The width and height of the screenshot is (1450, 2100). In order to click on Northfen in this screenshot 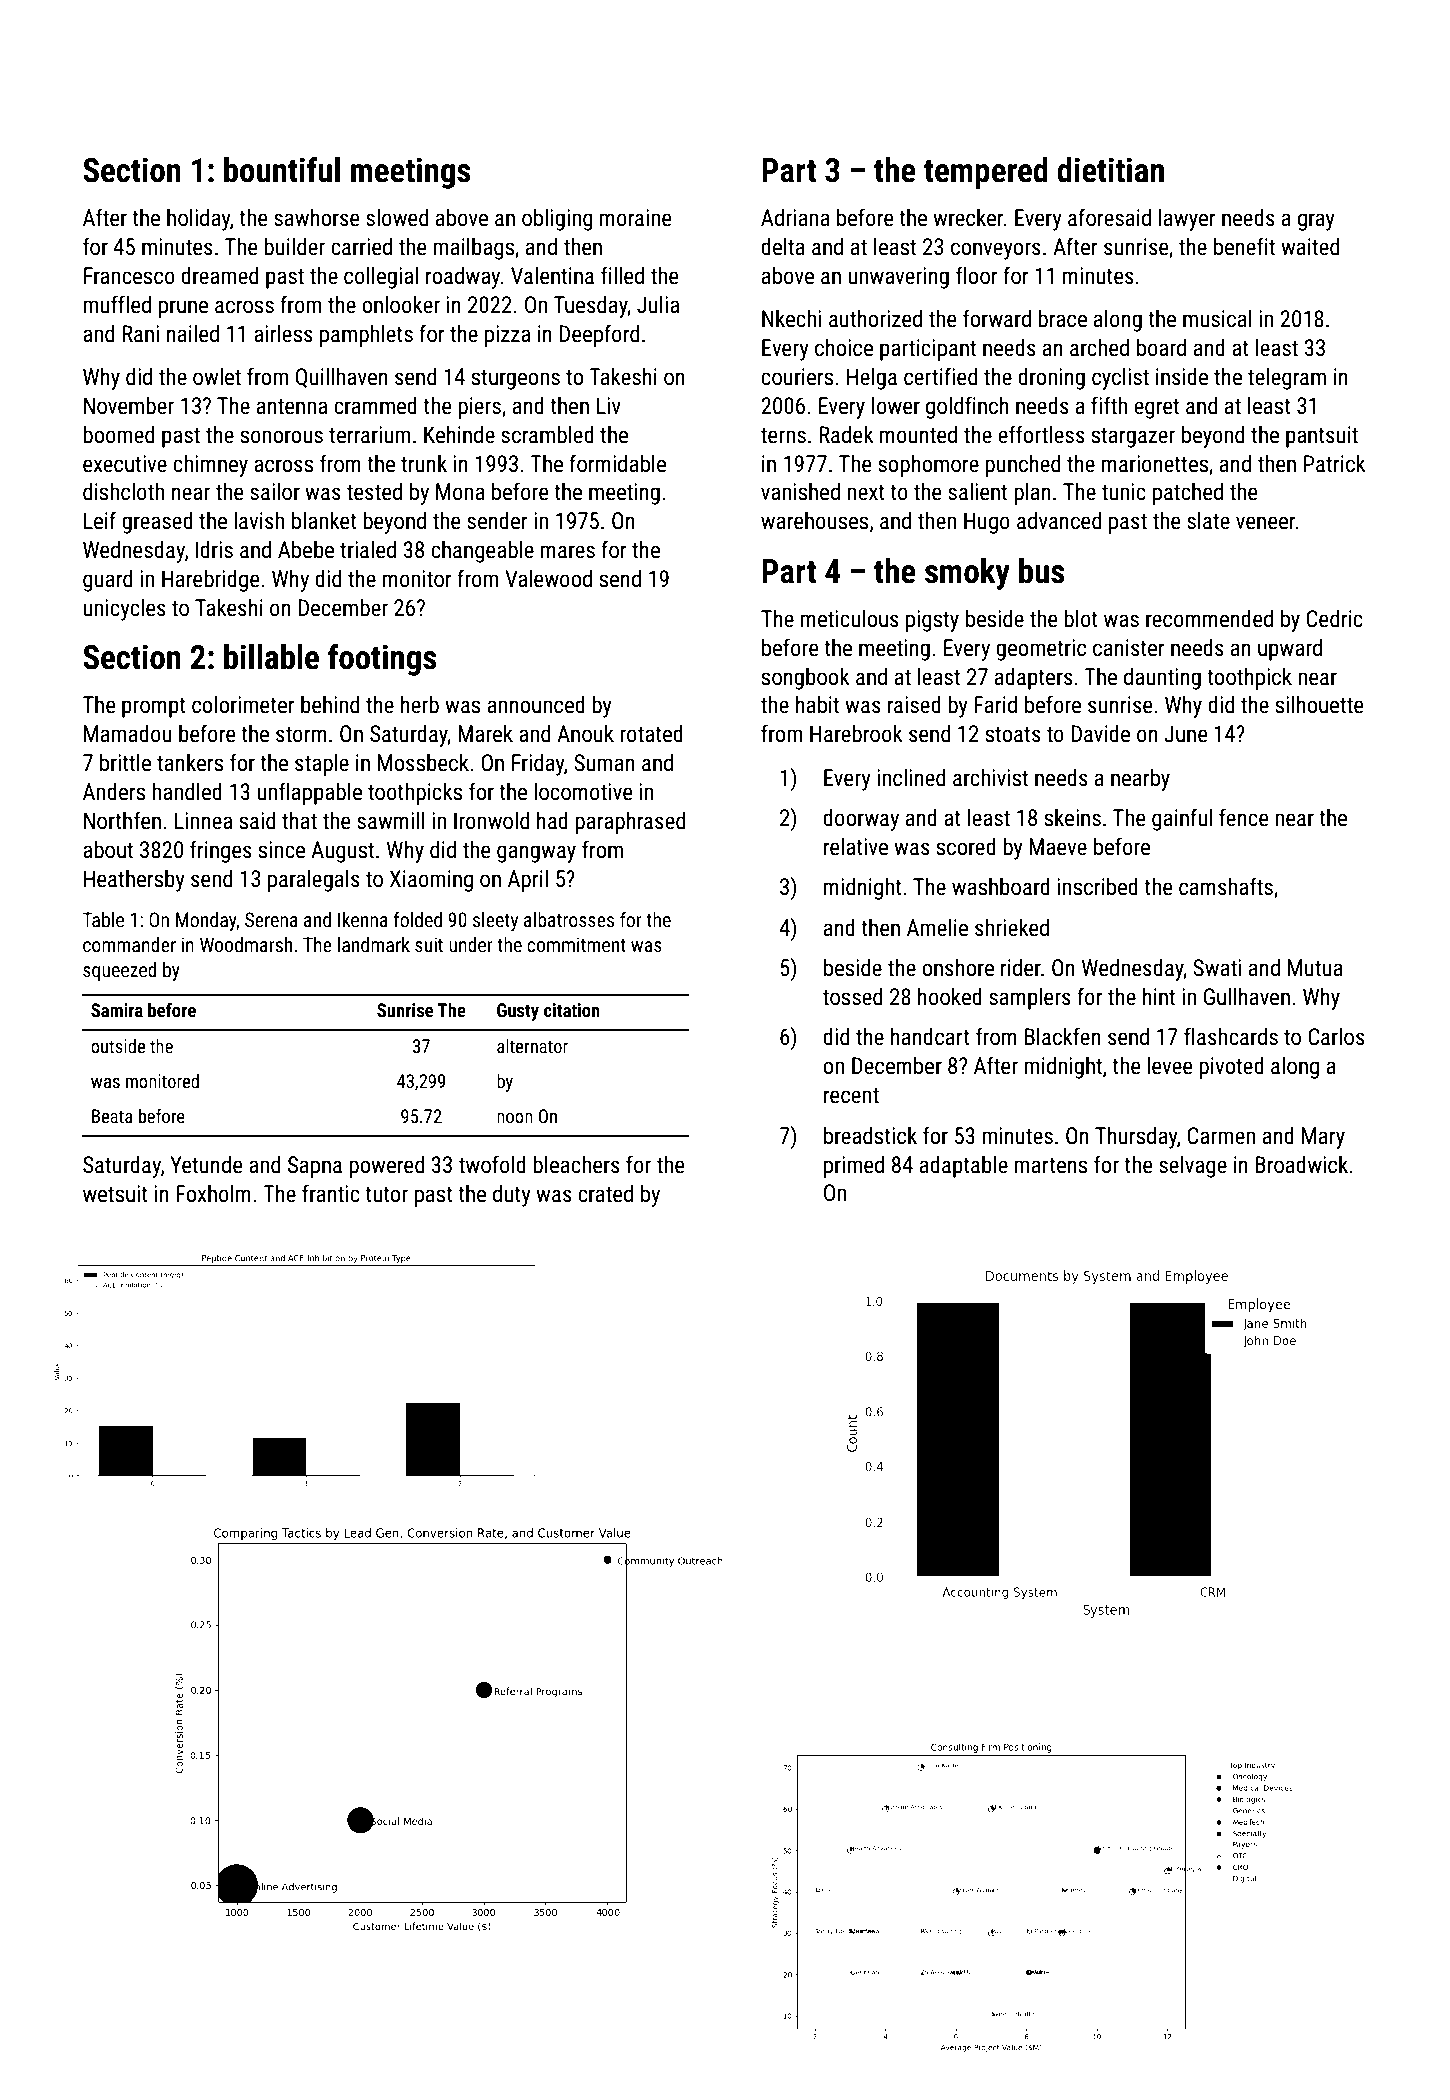, I will do `click(122, 820)`.
